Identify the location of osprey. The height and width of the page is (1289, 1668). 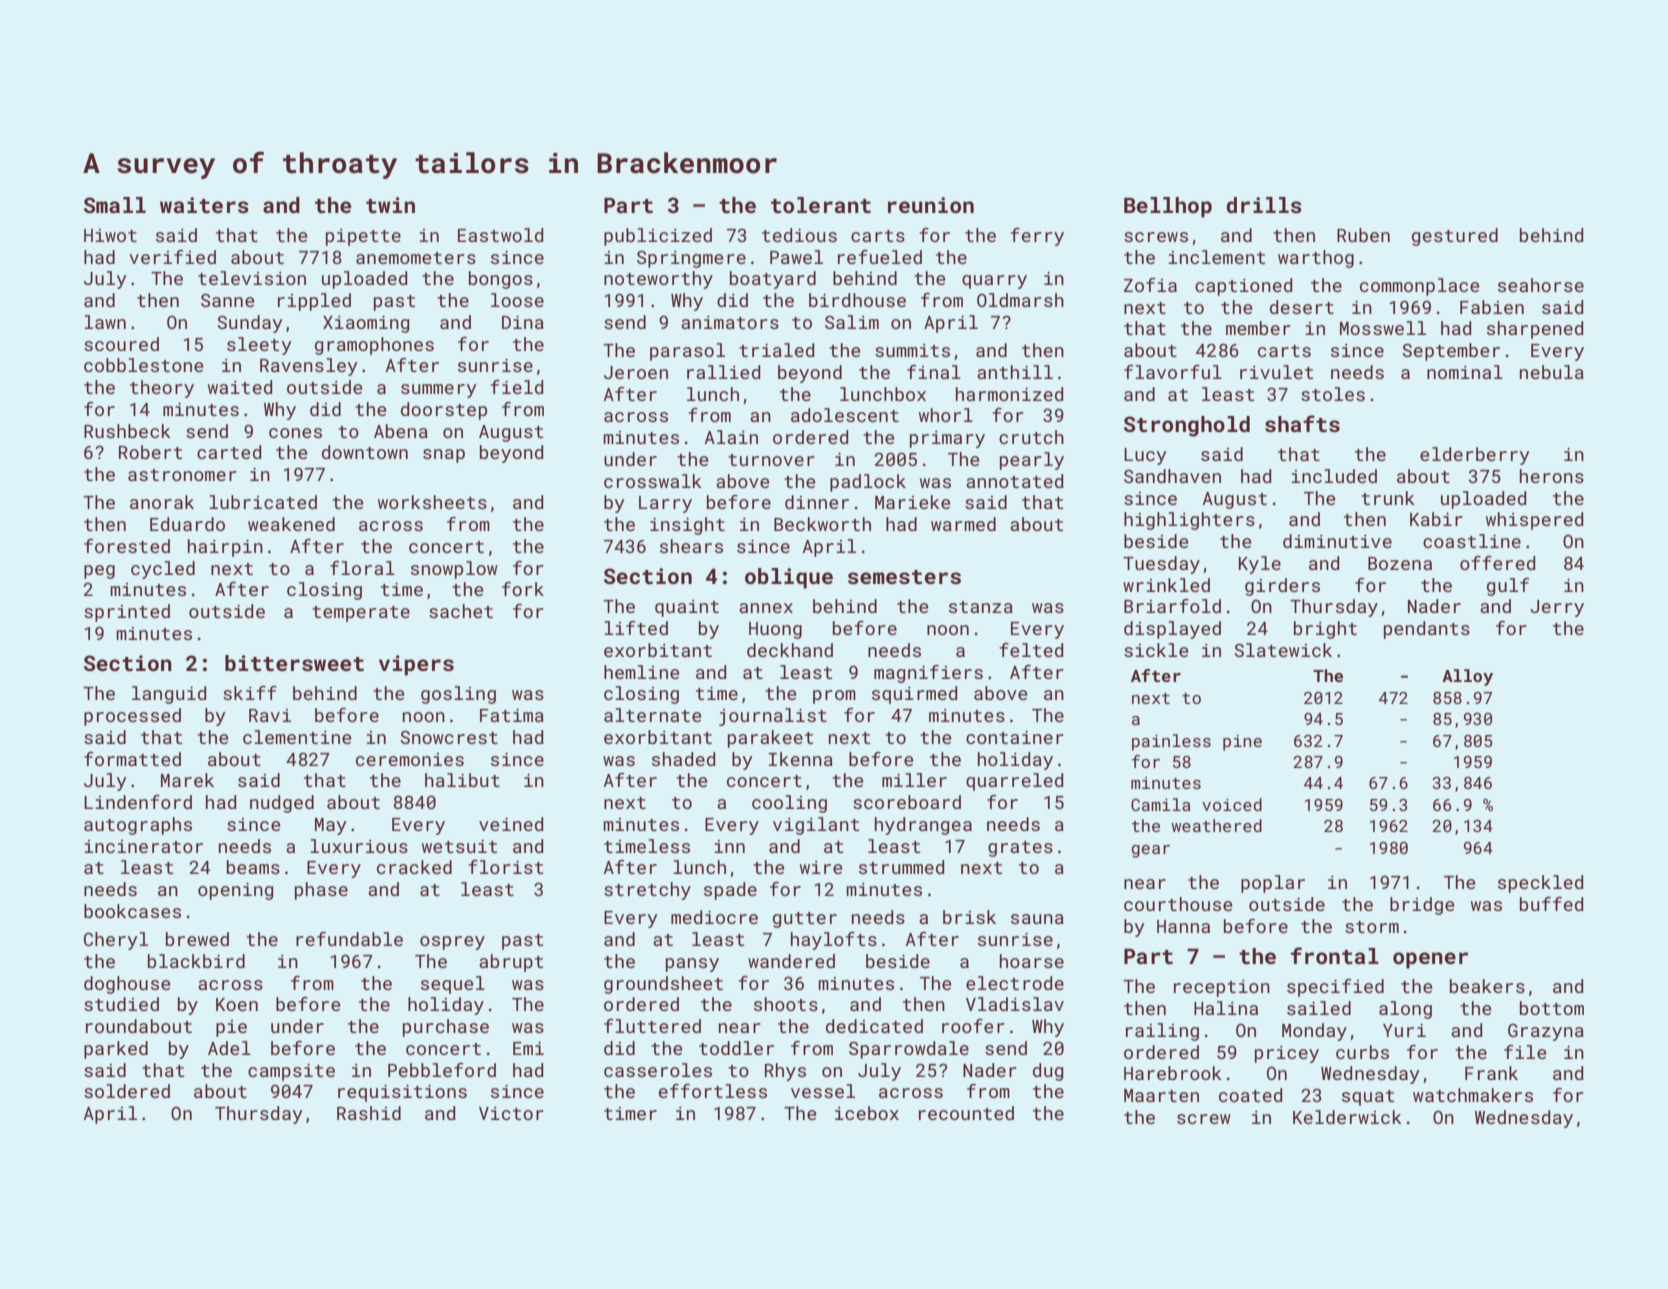
(452, 943).
